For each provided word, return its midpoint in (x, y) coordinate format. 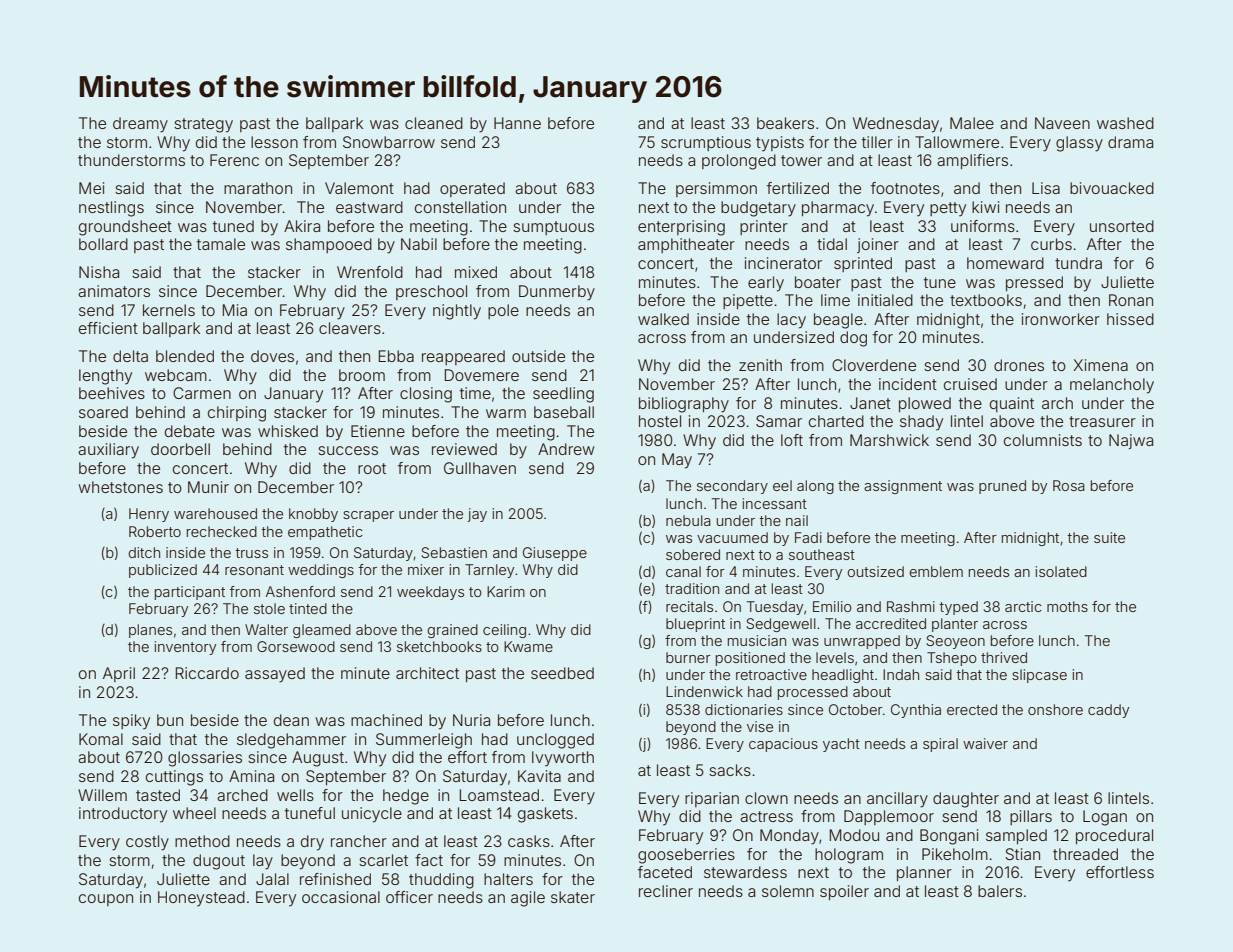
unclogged (555, 741)
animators (114, 291)
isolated (1061, 571)
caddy (1108, 711)
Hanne (517, 123)
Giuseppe (555, 554)
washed (1125, 123)
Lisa (1046, 188)
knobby (313, 515)
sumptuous (553, 228)
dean (291, 720)
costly (147, 843)
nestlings (111, 209)
